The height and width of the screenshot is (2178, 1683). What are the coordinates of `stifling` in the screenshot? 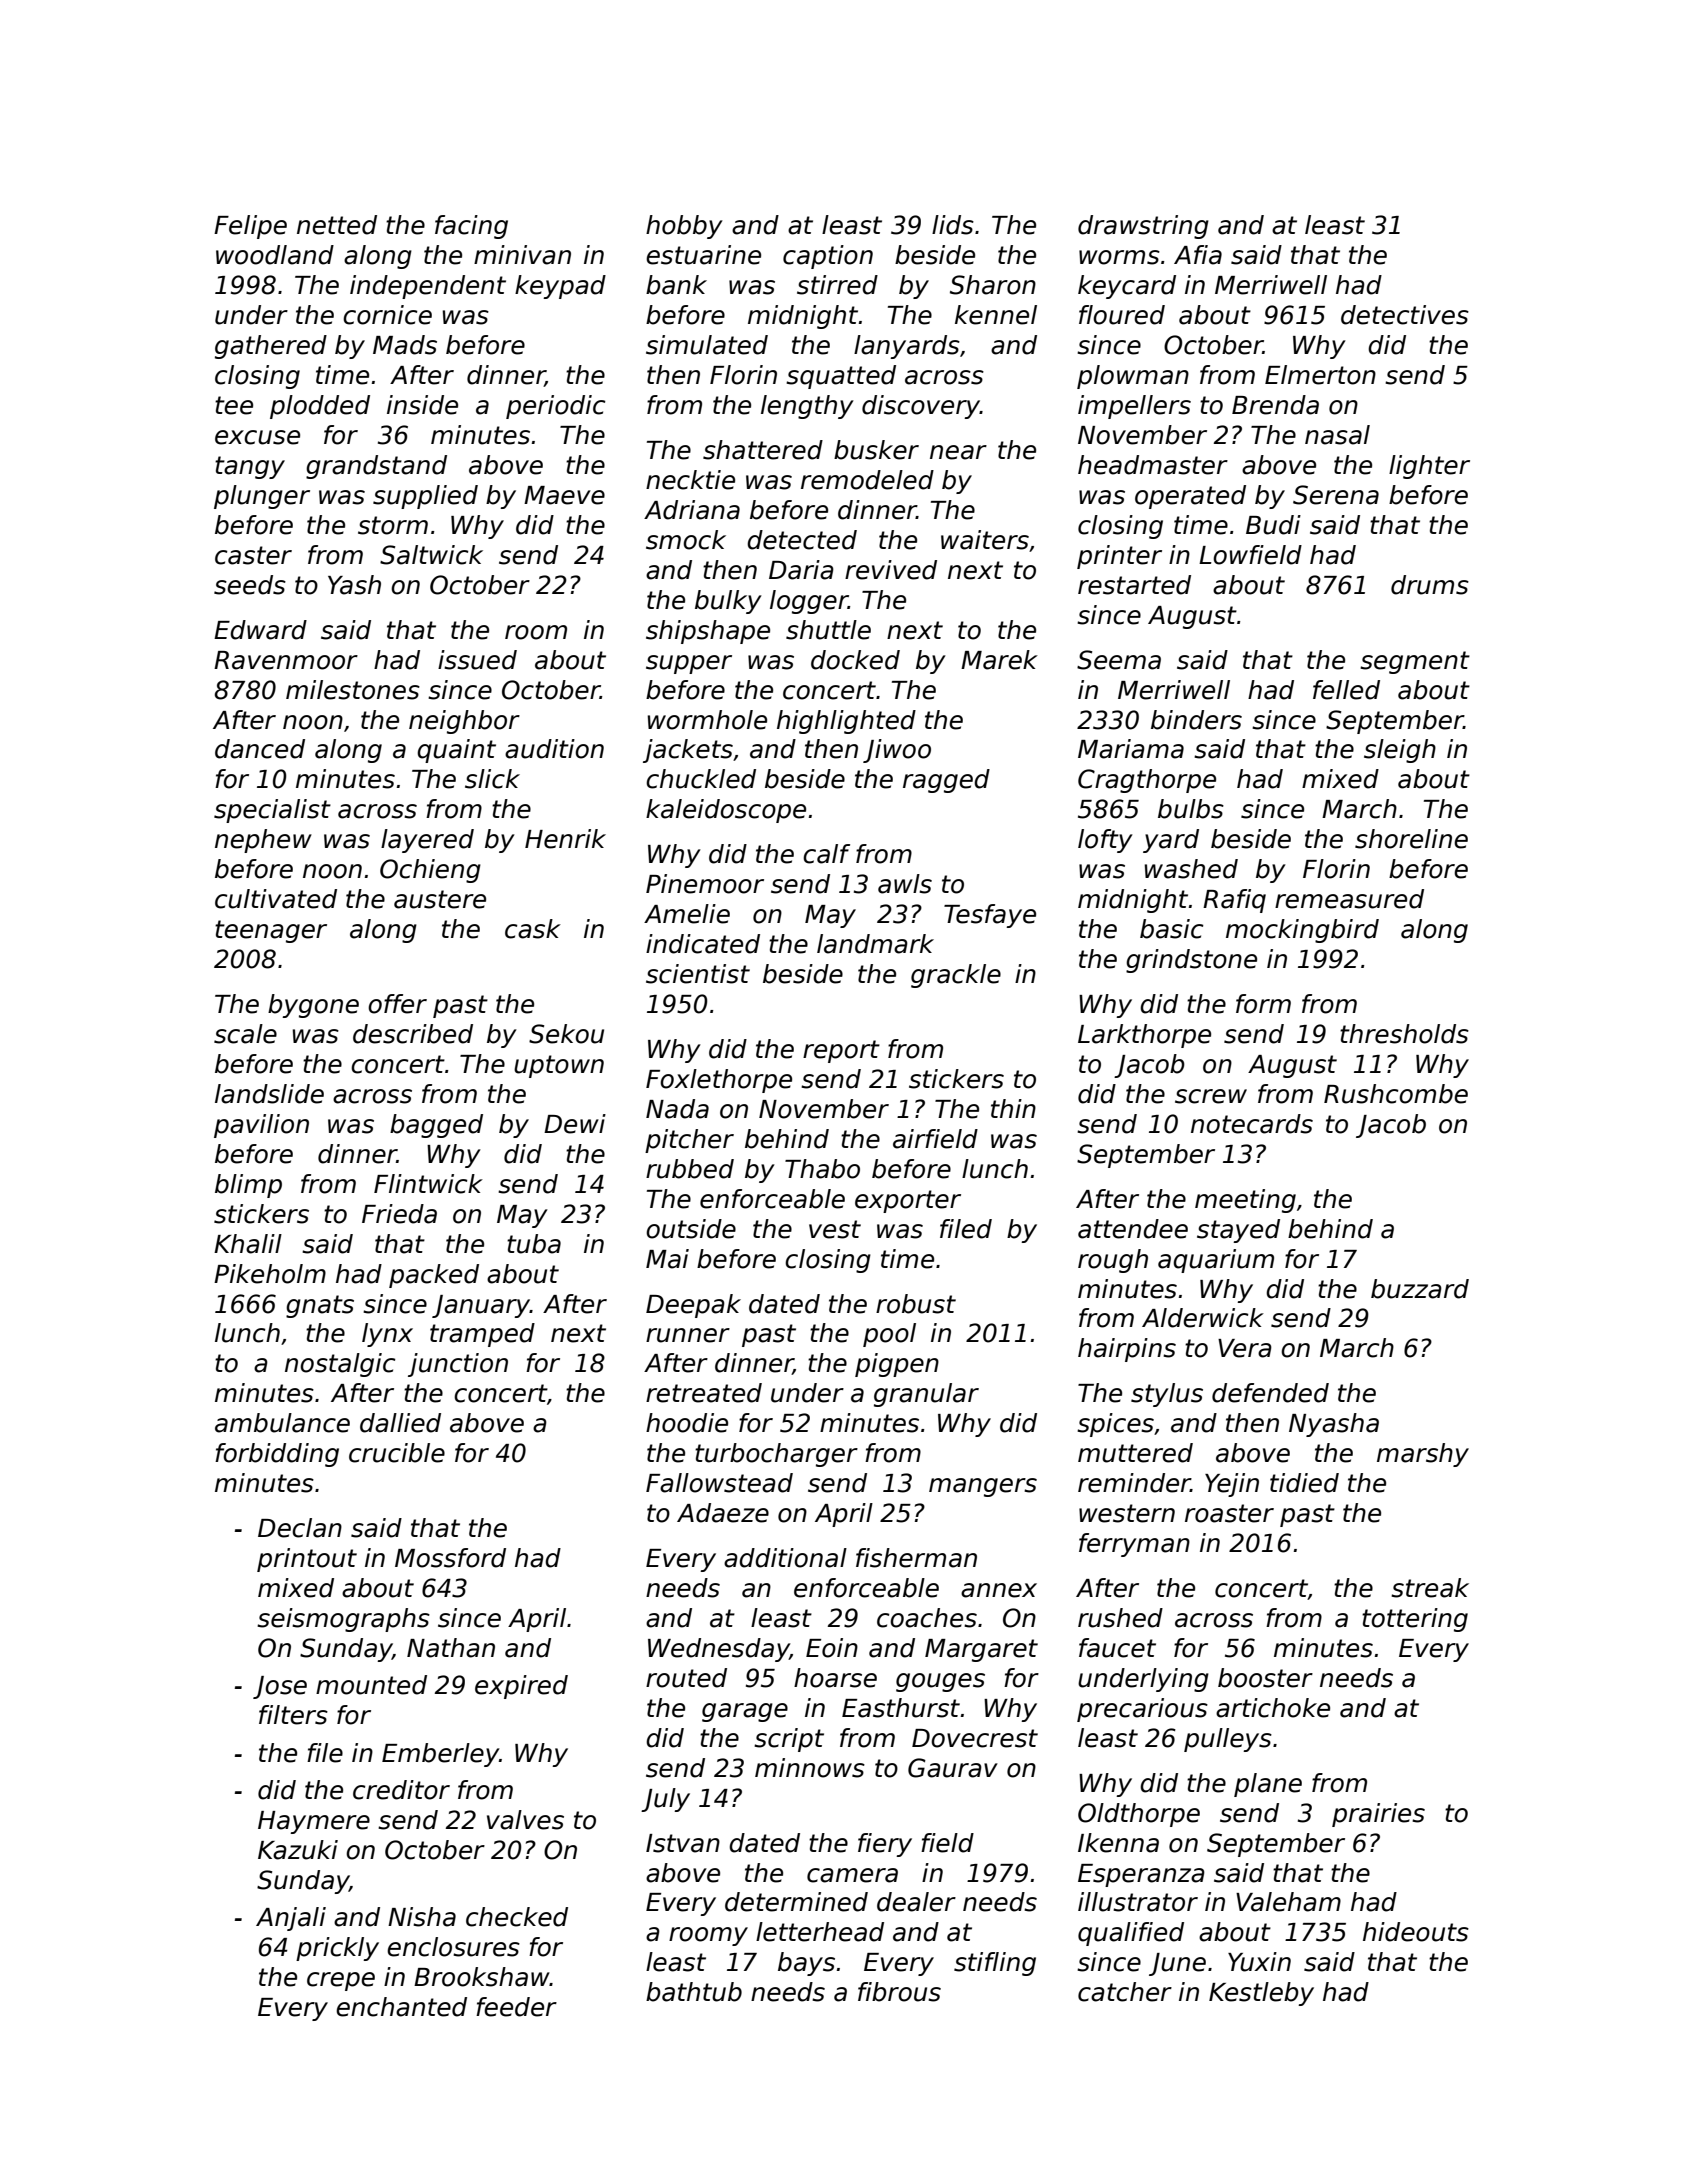 It's located at (995, 1964).
